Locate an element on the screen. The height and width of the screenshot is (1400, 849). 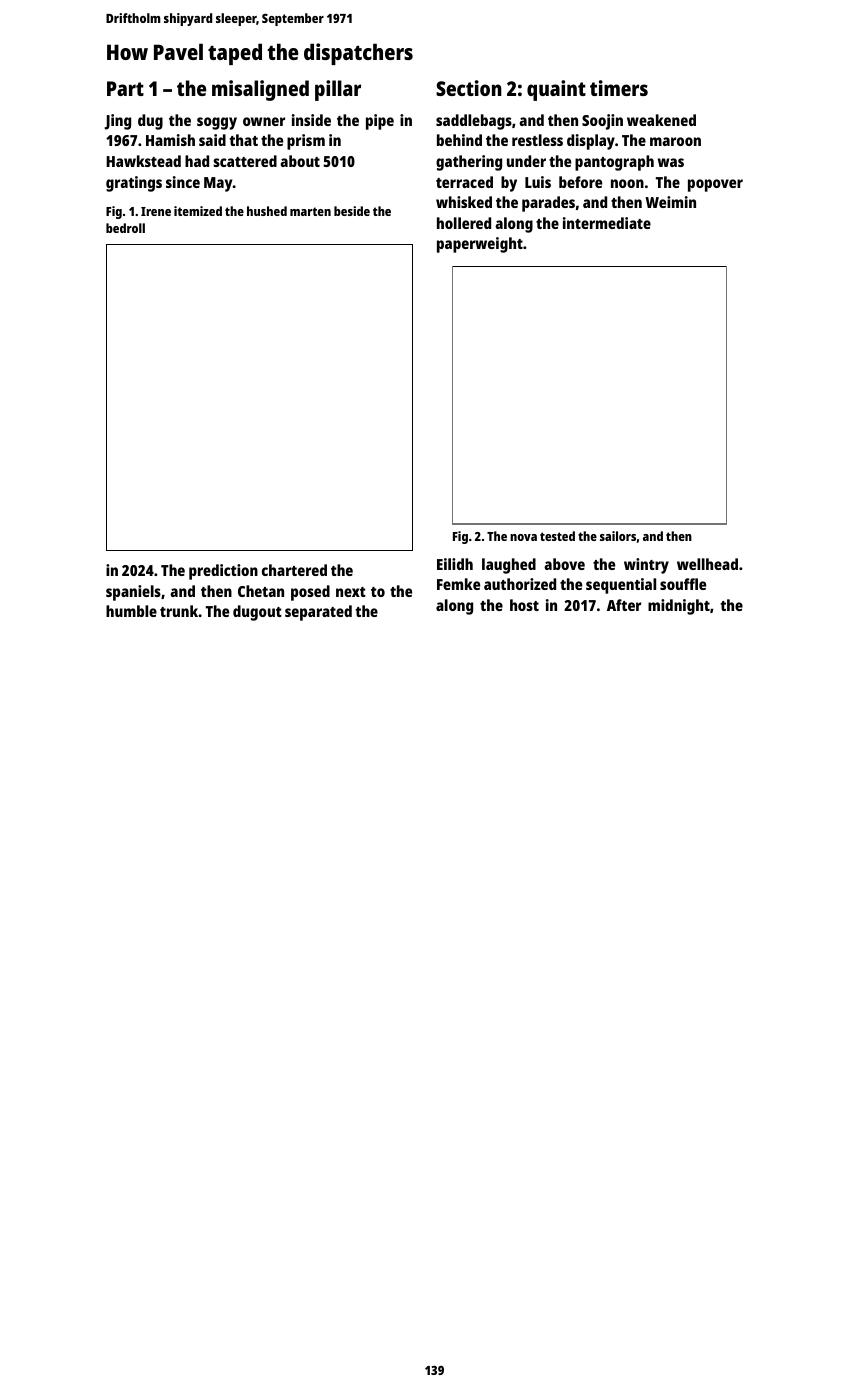
humble is located at coordinates (131, 611).
